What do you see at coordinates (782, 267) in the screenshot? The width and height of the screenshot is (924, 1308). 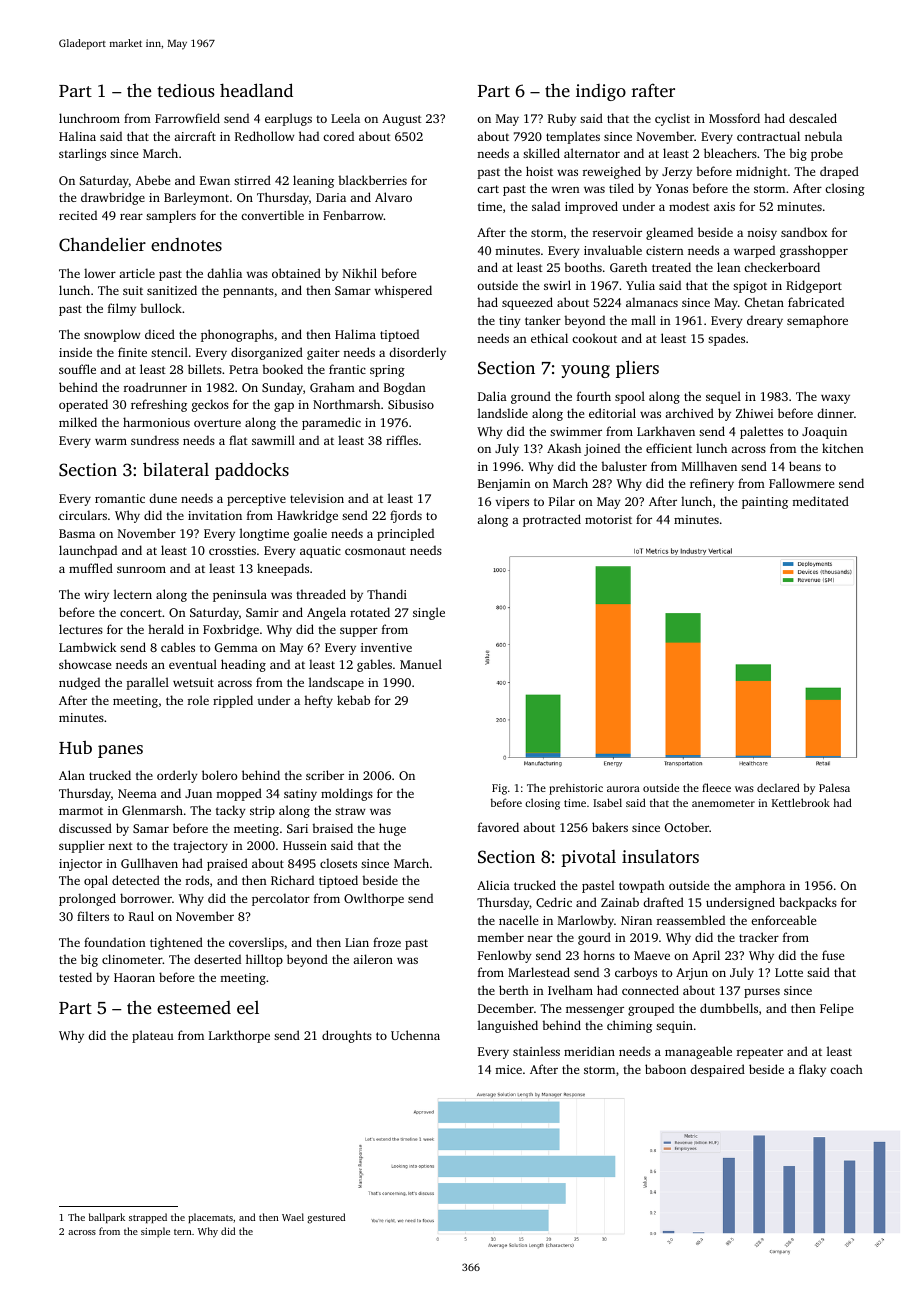 I see `checkerboard` at bounding box center [782, 267].
